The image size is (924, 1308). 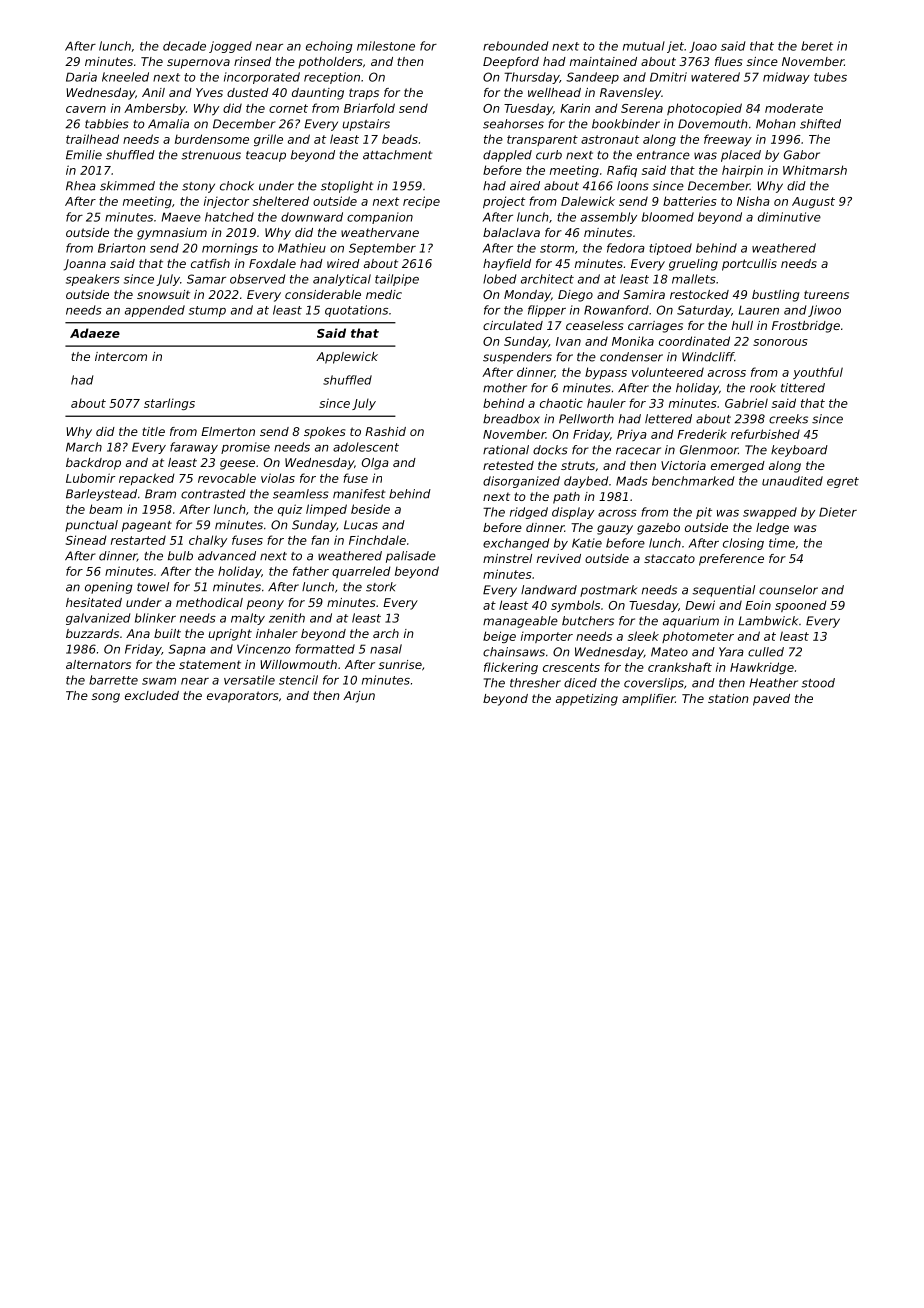 What do you see at coordinates (160, 494) in the screenshot?
I see `Bram` at bounding box center [160, 494].
